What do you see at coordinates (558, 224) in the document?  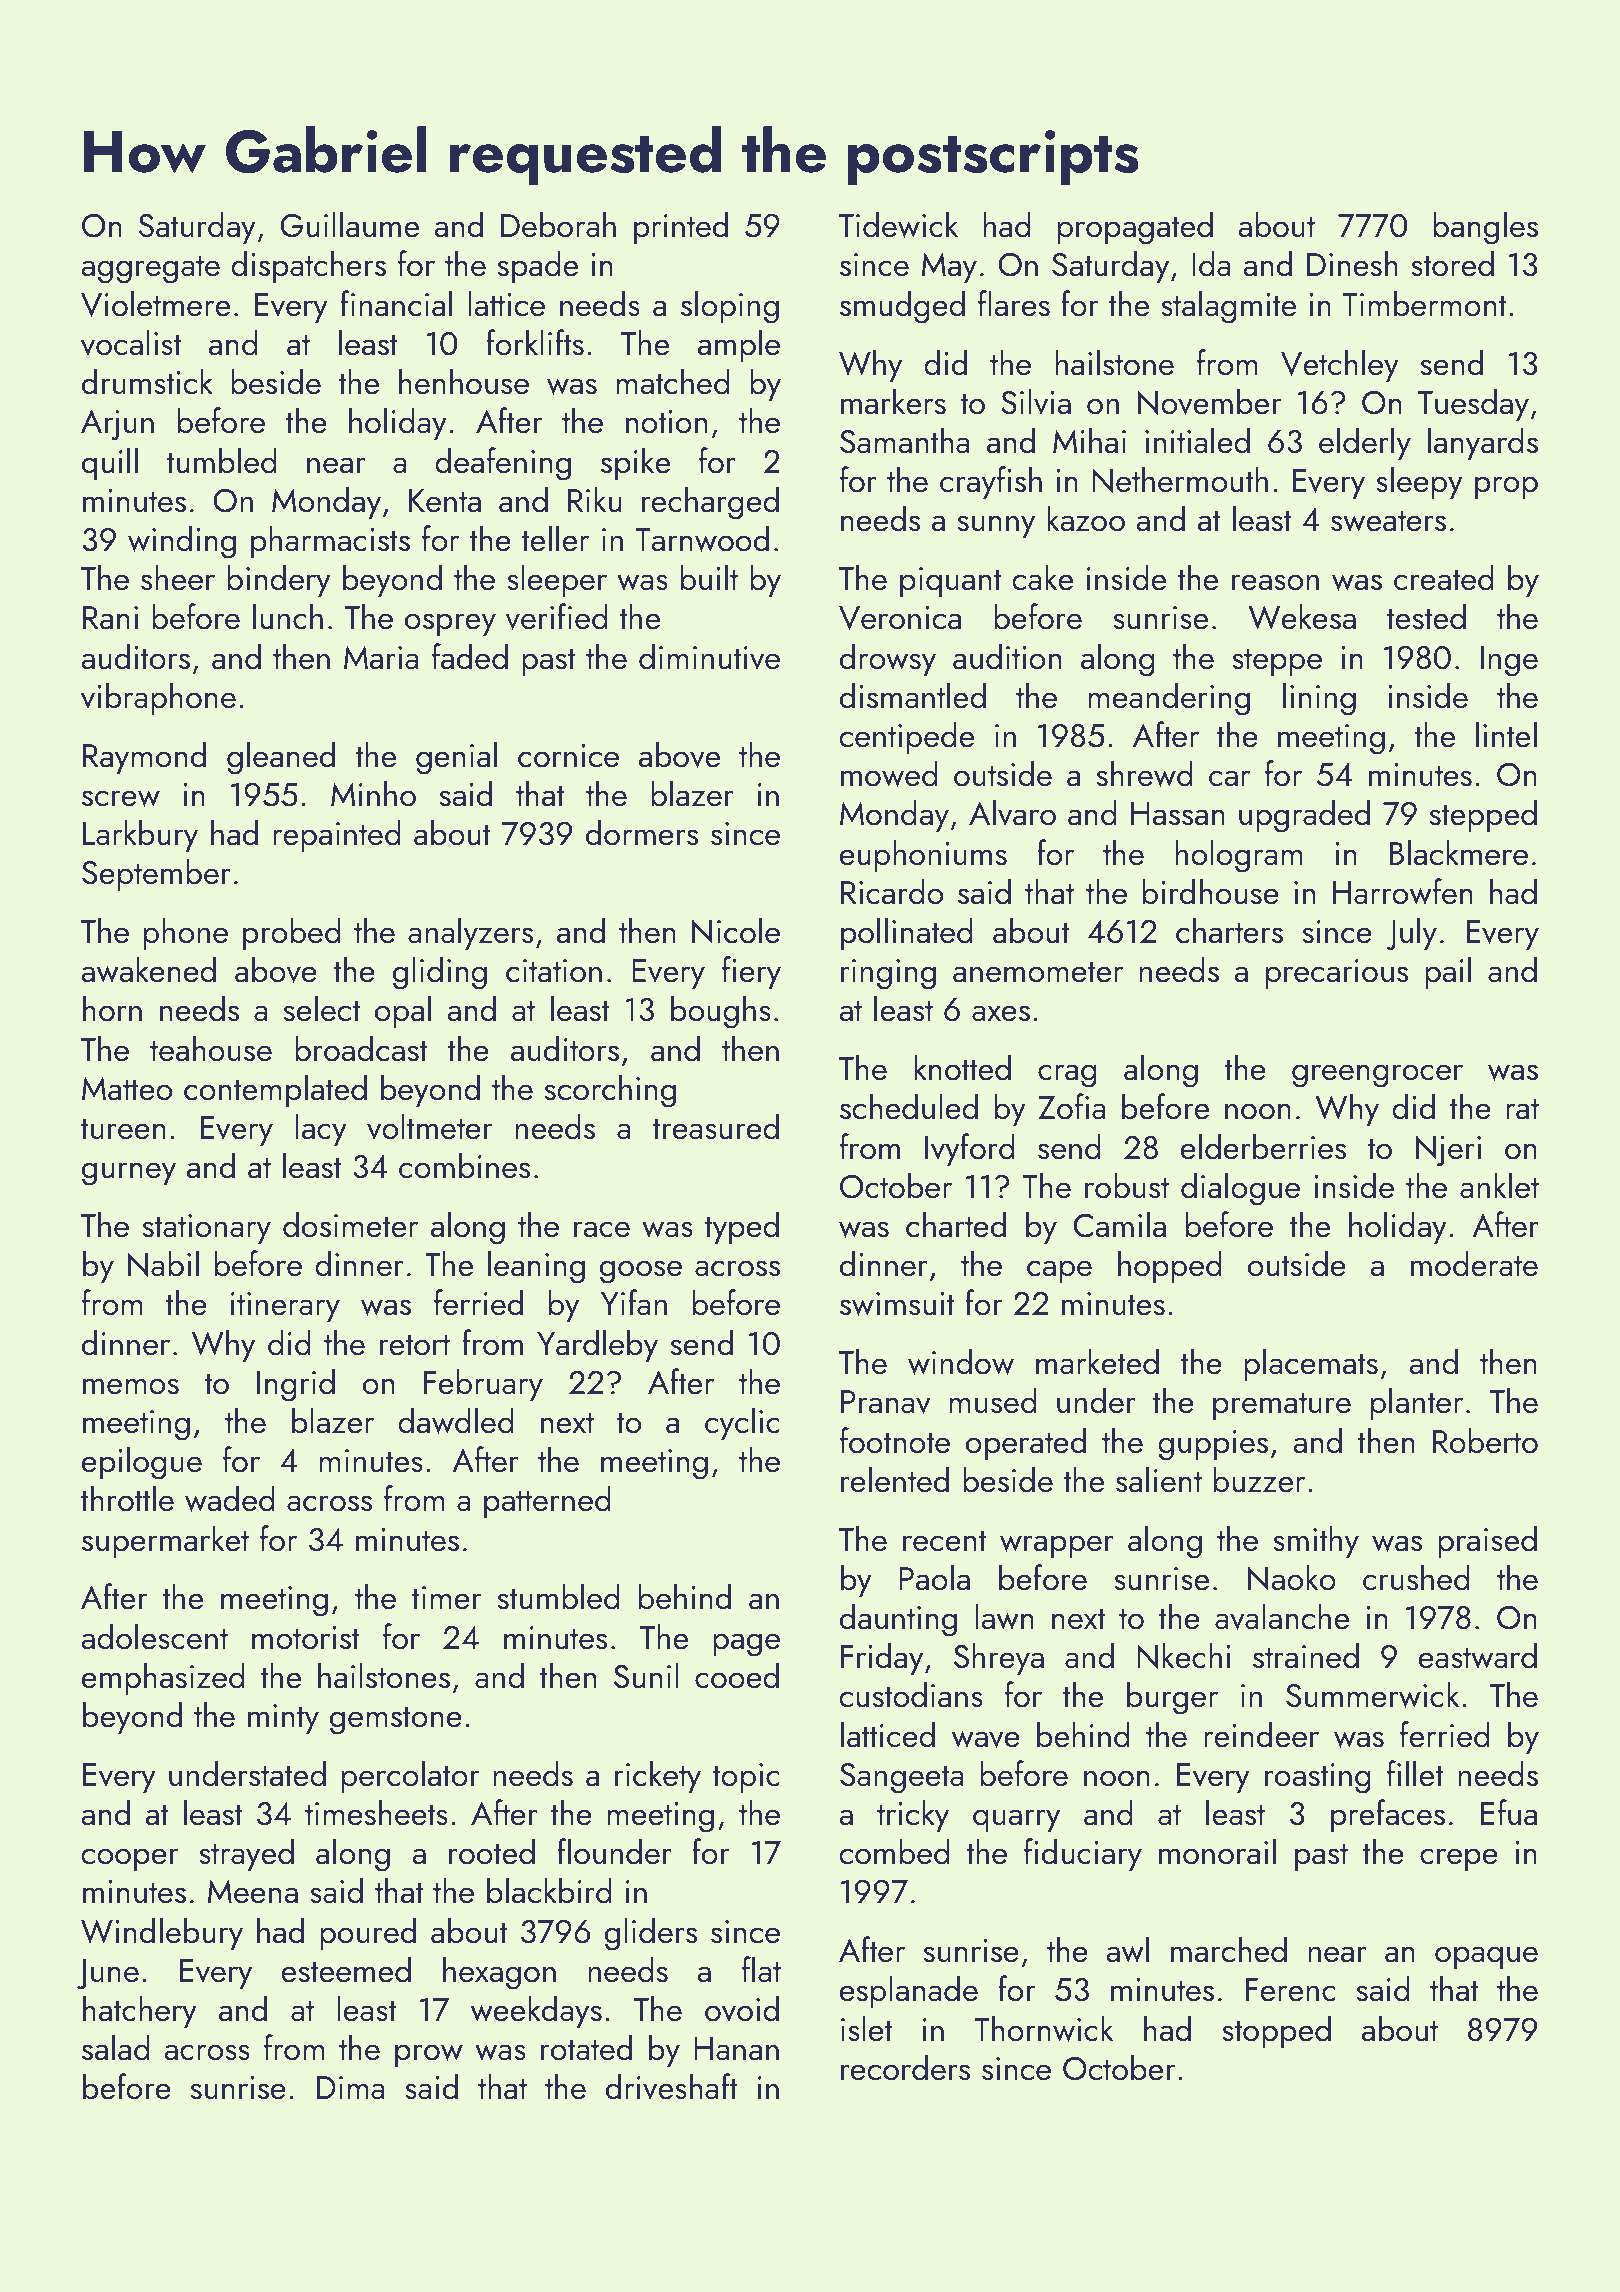 I see `Deborah` at bounding box center [558, 224].
